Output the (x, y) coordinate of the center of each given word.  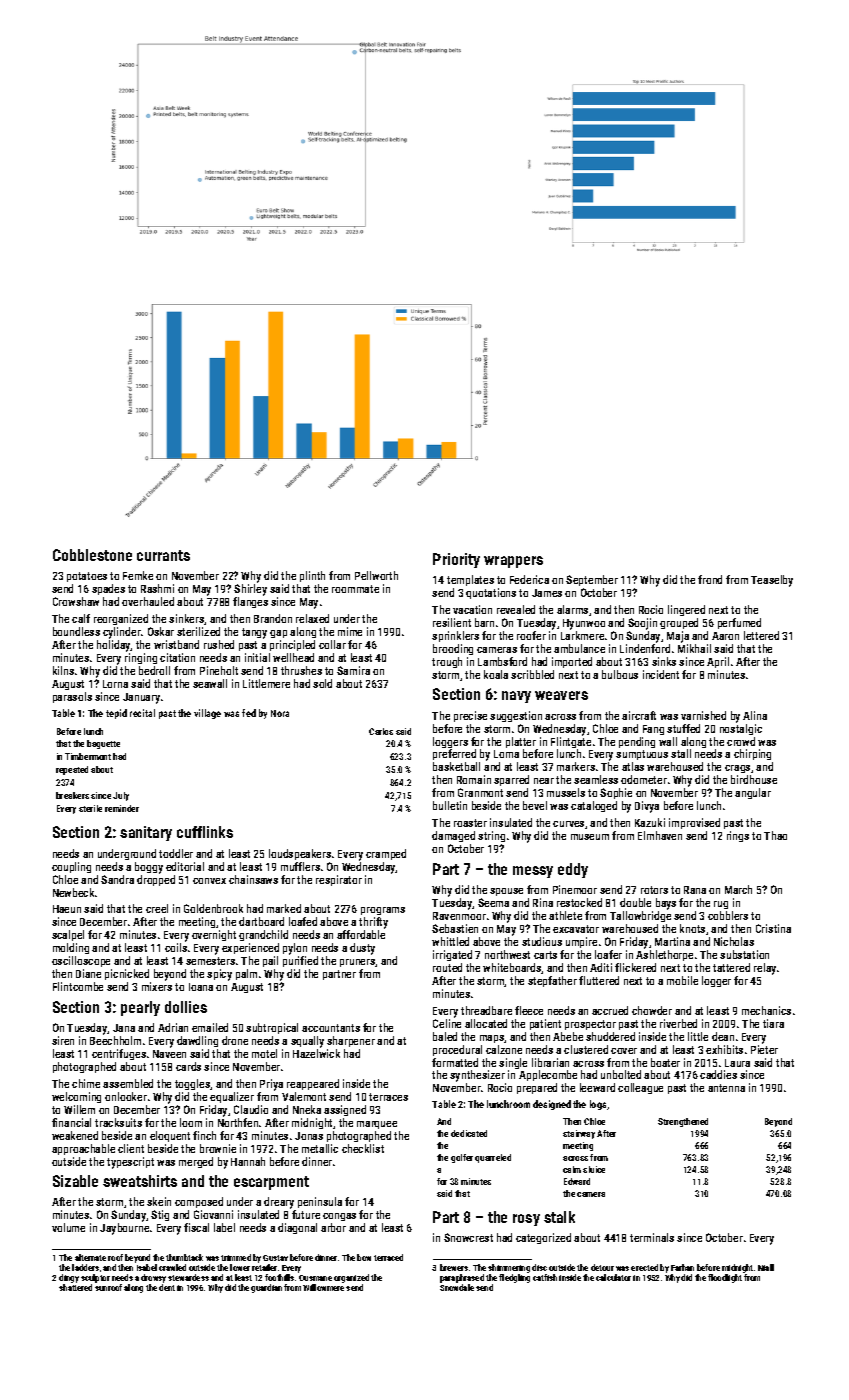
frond (710, 579)
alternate (90, 1257)
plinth (312, 576)
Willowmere (323, 1287)
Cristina (773, 928)
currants (163, 555)
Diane (88, 973)
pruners (358, 963)
